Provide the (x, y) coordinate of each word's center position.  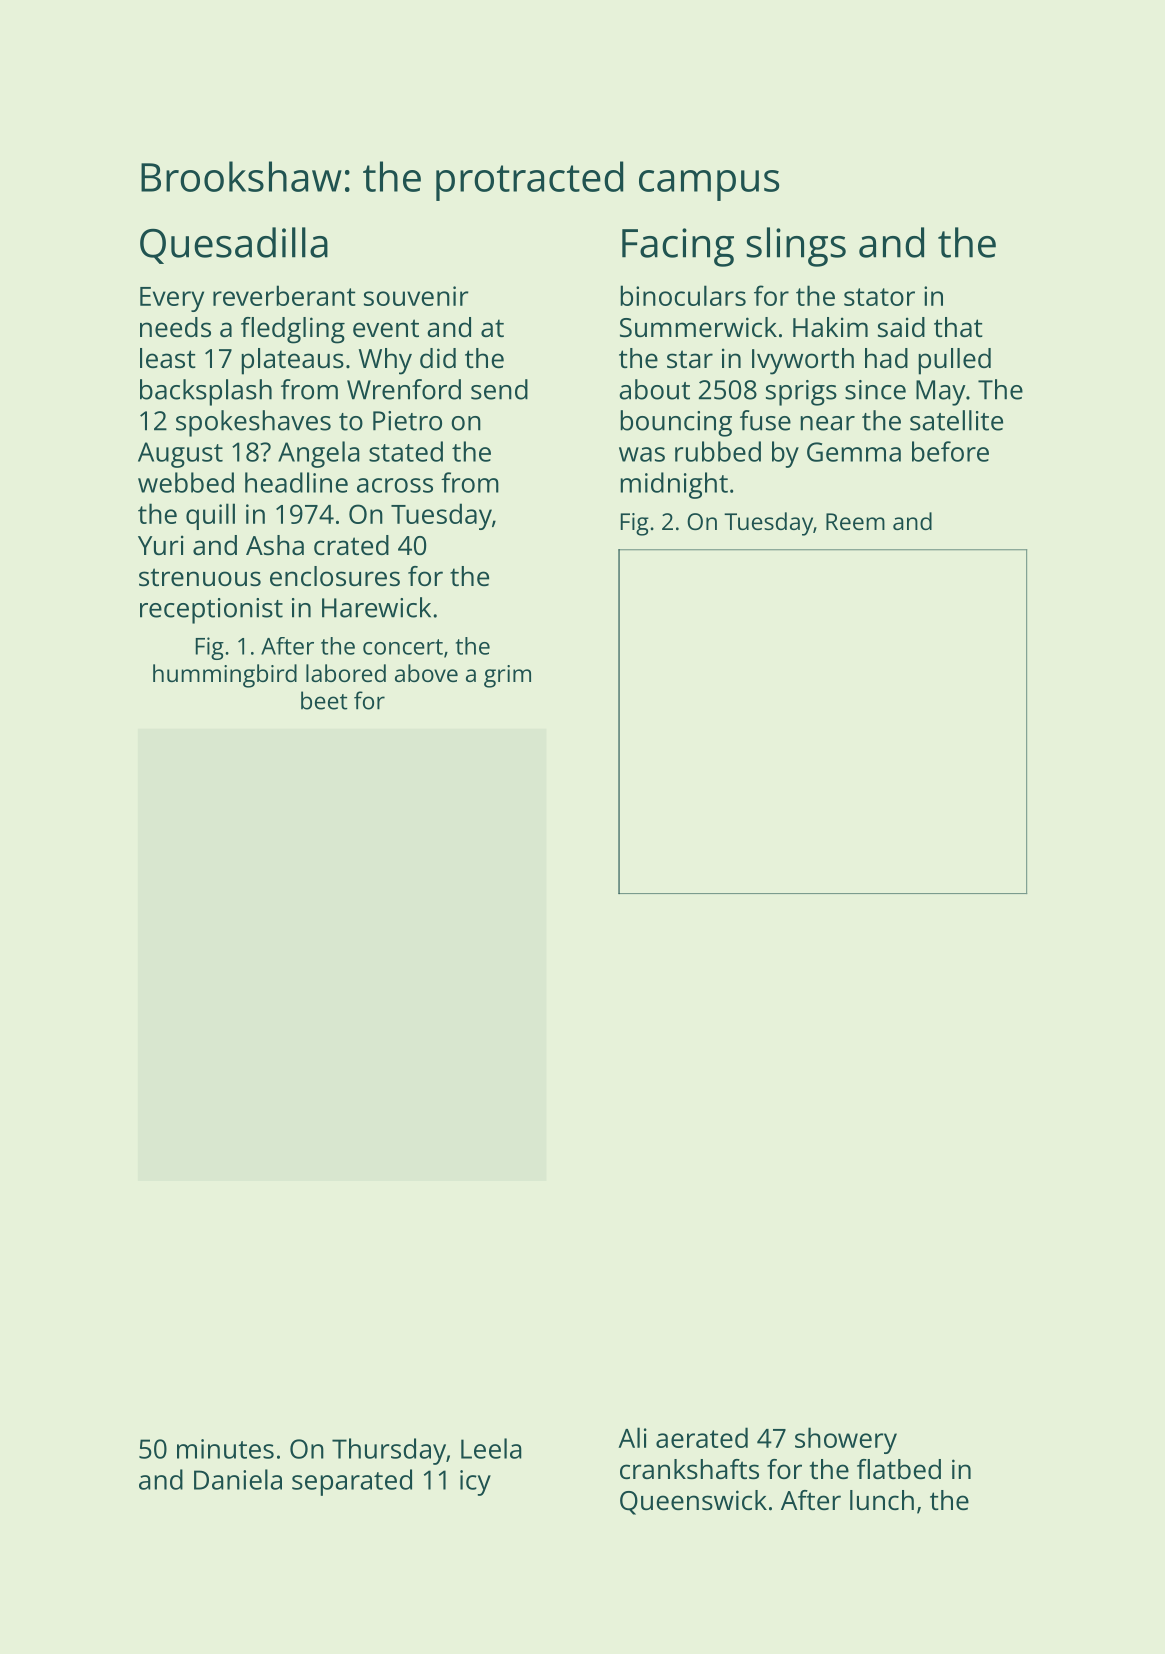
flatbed (899, 1469)
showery (846, 1440)
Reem (855, 521)
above (426, 673)
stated (406, 451)
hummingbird (225, 676)
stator (879, 297)
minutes (225, 1449)
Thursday (389, 1451)
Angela (319, 454)
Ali (632, 1437)
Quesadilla (234, 245)
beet (324, 700)
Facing (678, 247)
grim (507, 676)
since (875, 390)
